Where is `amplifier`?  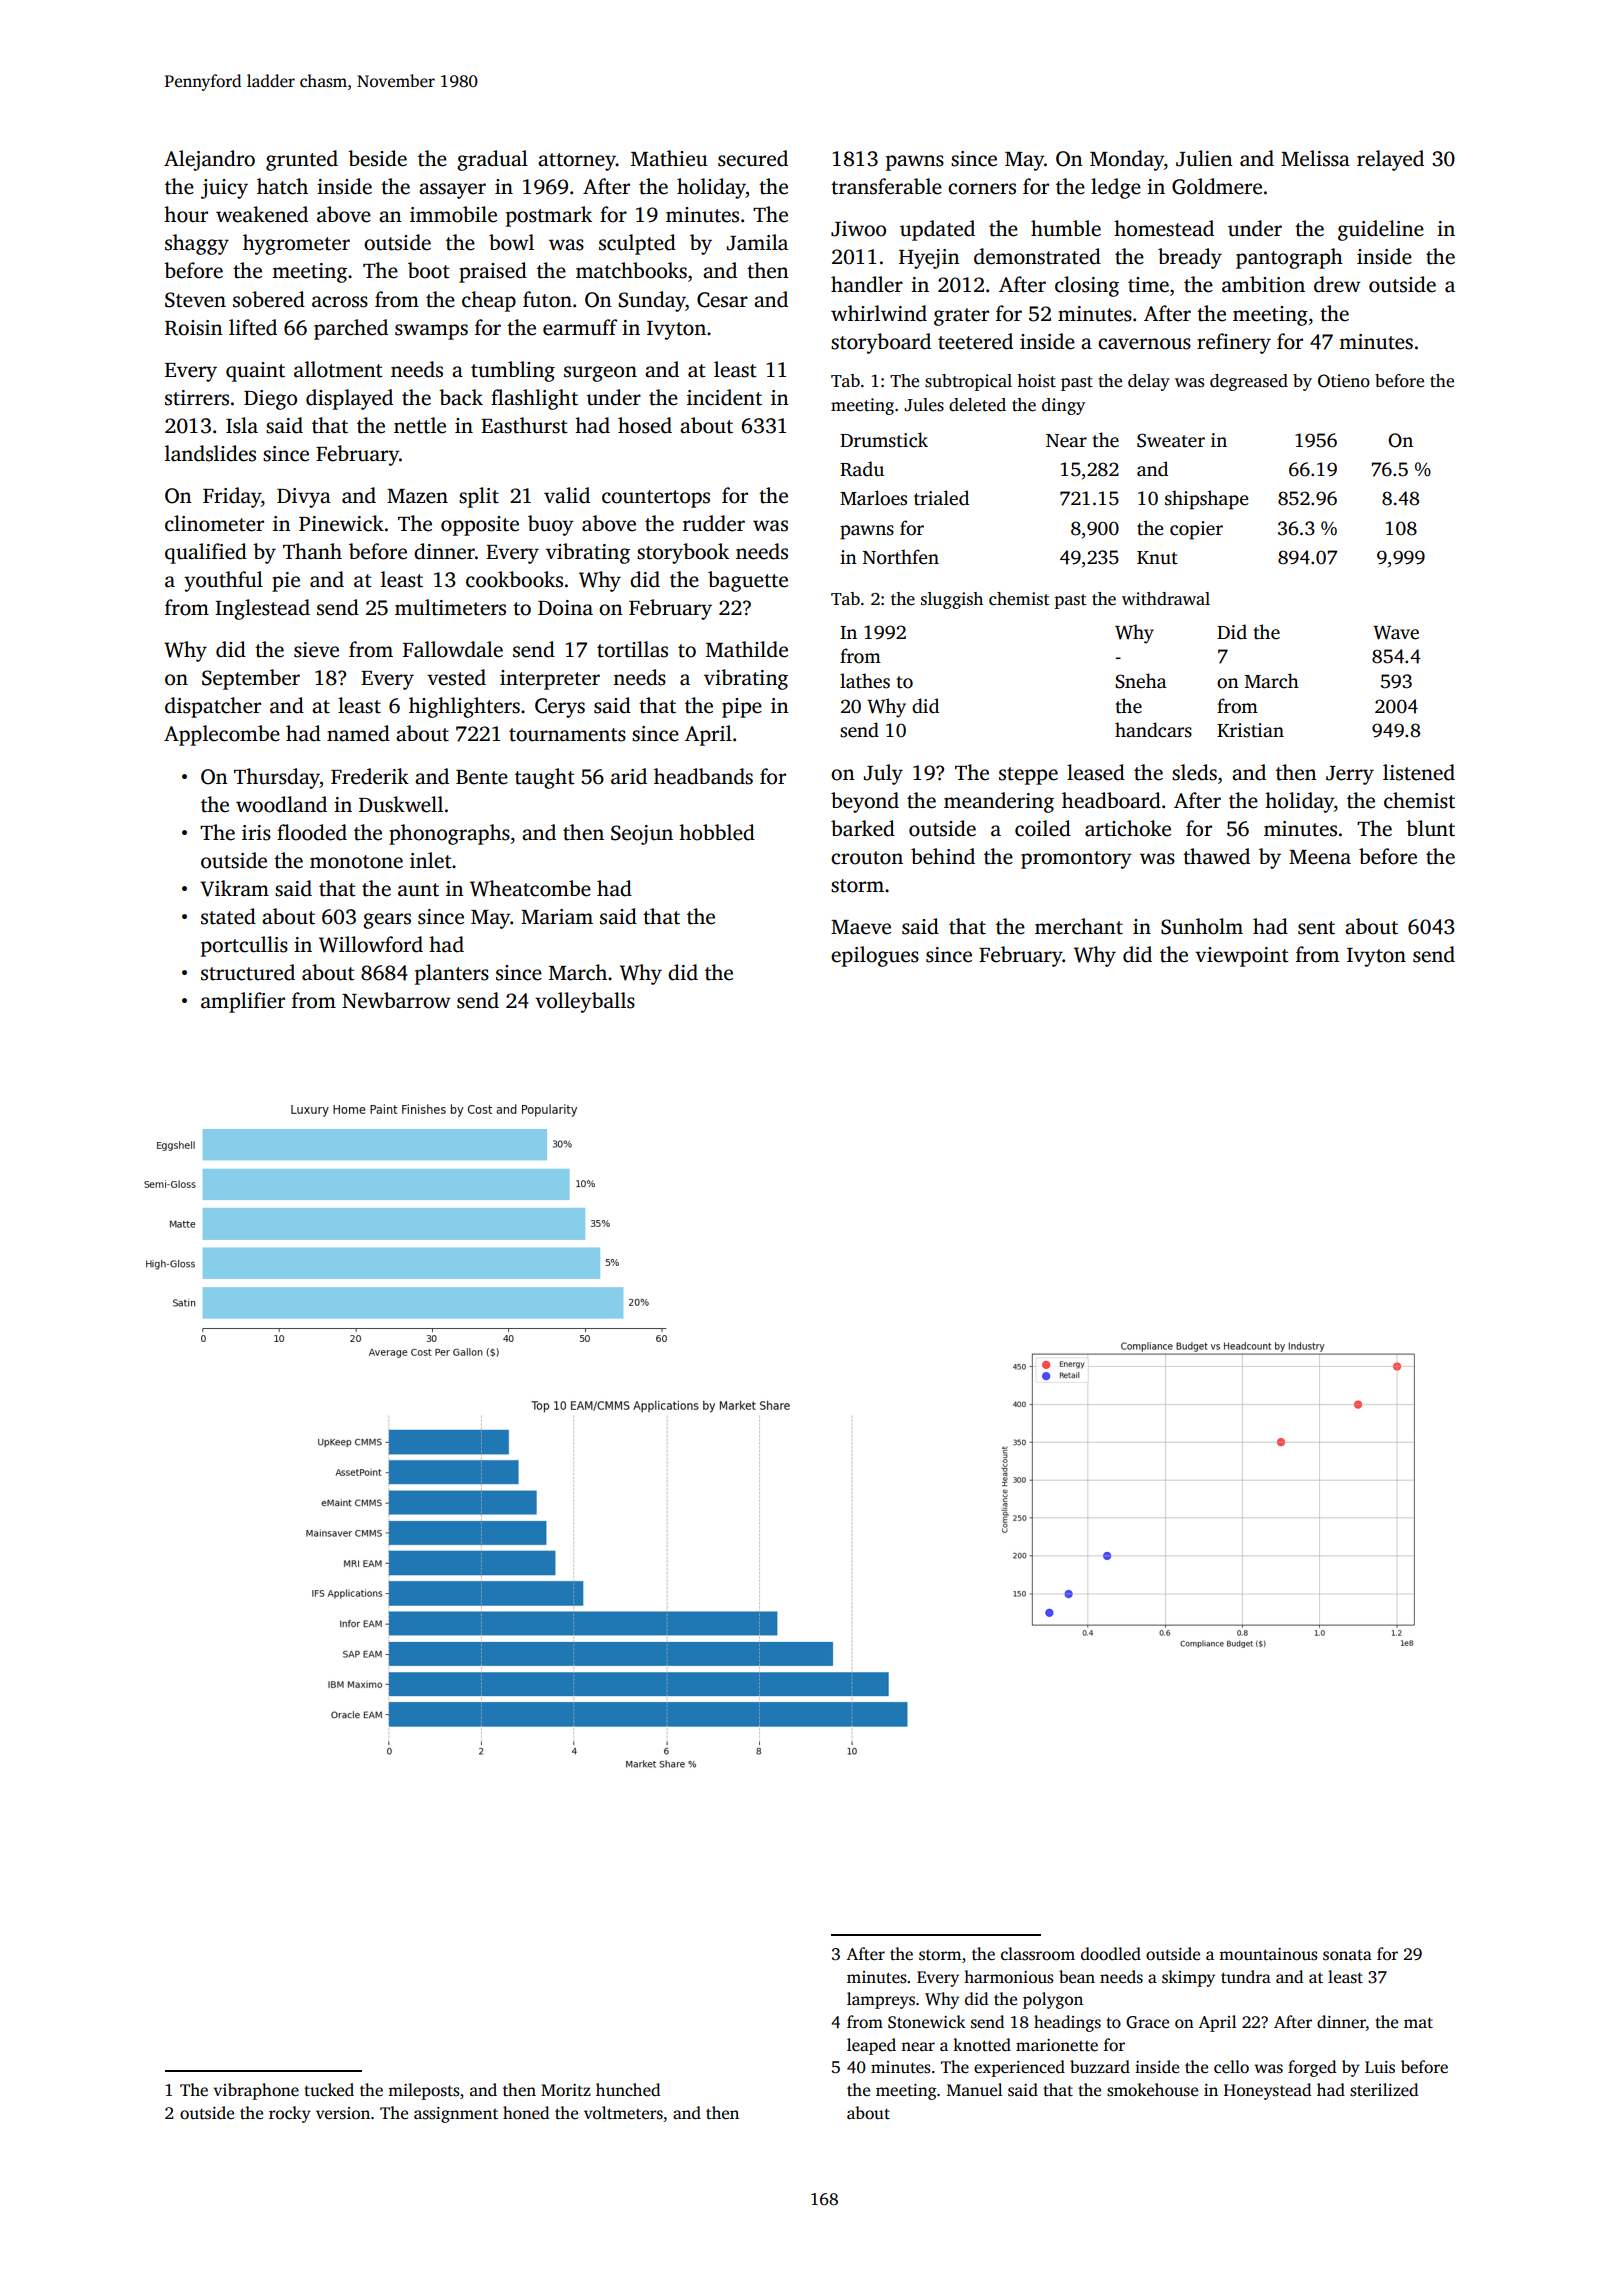
amplifier is located at coordinates (243, 1002).
